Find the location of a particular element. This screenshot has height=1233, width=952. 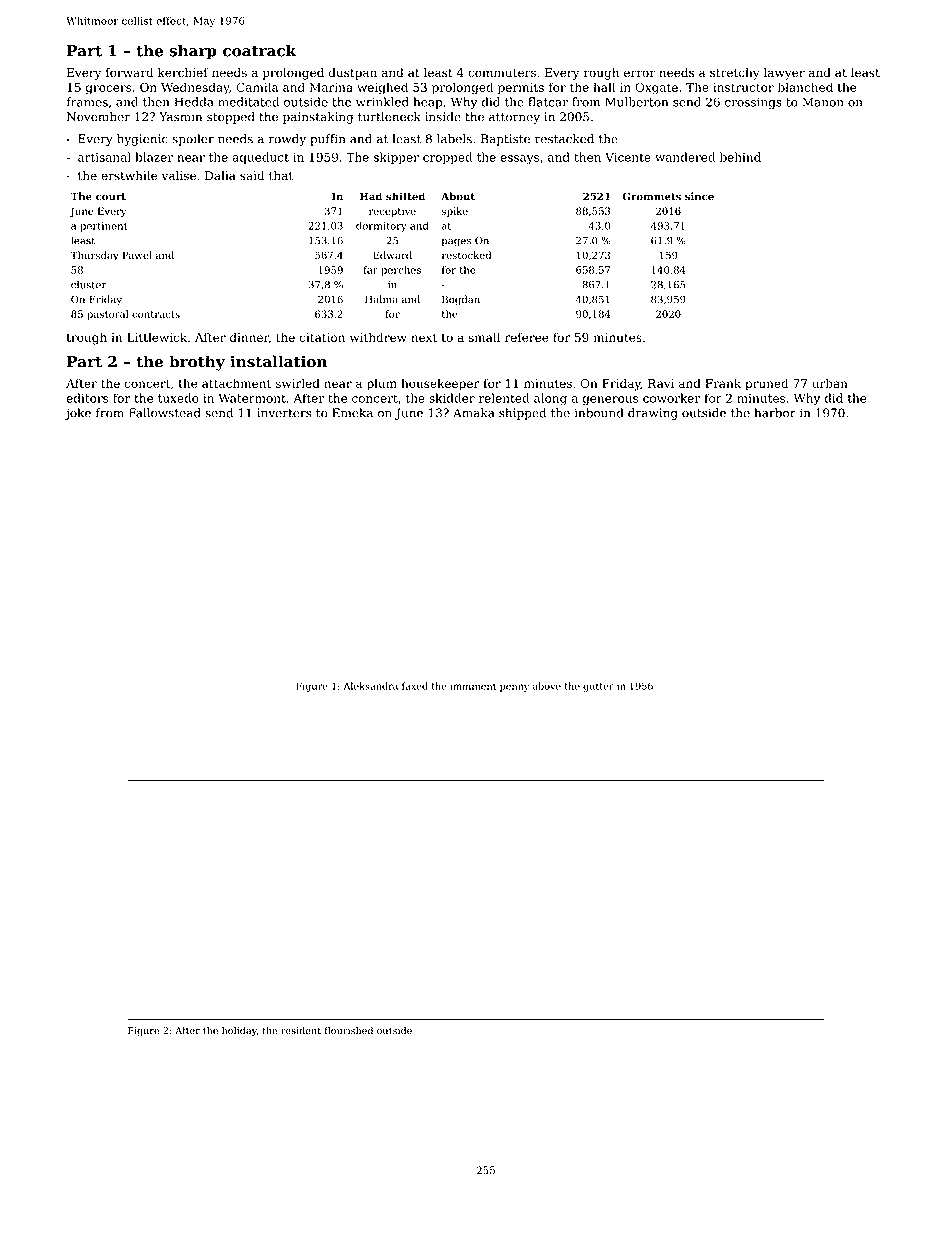

Fallowstead is located at coordinates (165, 413).
